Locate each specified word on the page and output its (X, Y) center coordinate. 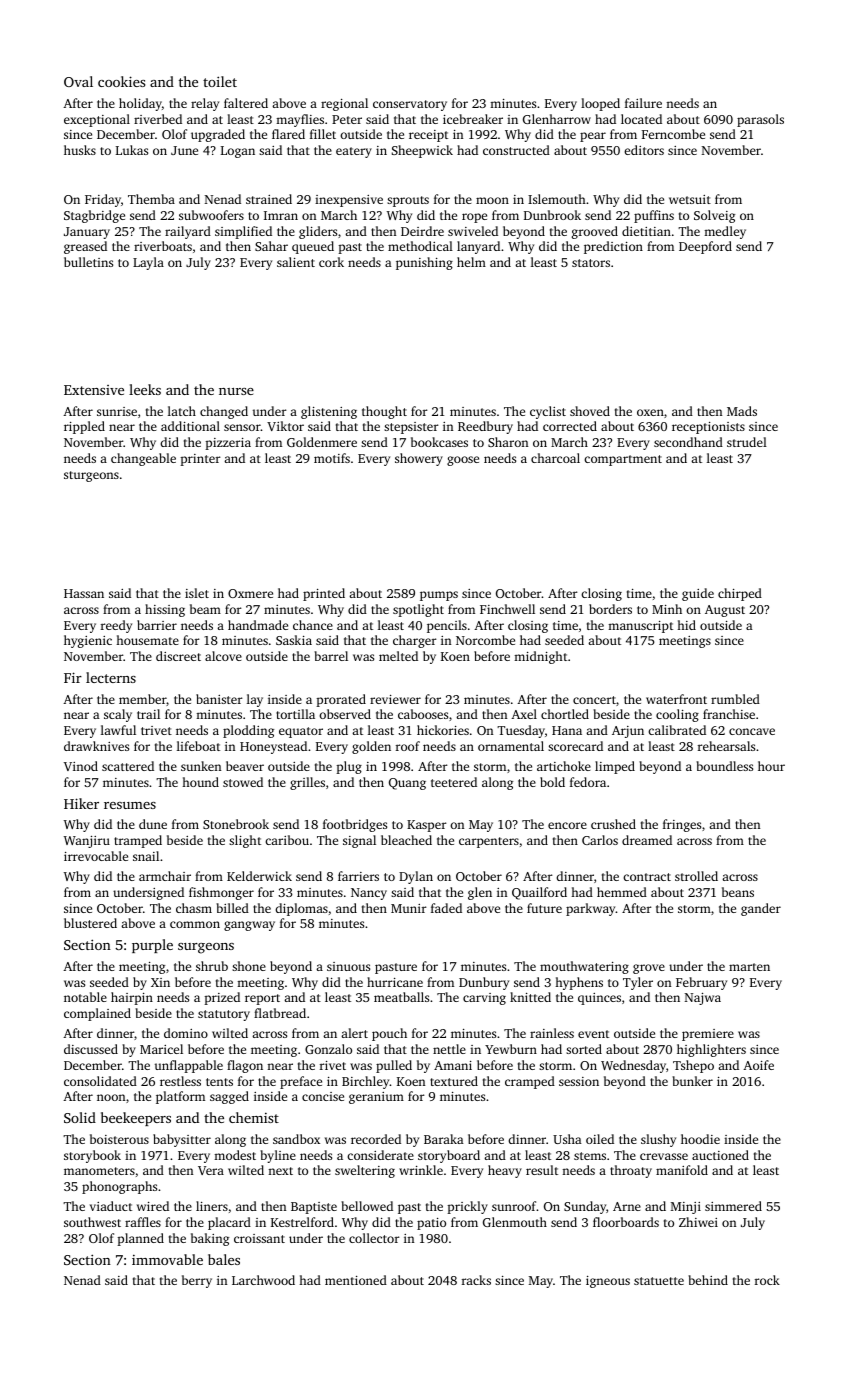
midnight (540, 657)
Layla (148, 263)
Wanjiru (87, 842)
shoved (590, 411)
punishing (424, 263)
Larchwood (263, 1280)
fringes (682, 825)
